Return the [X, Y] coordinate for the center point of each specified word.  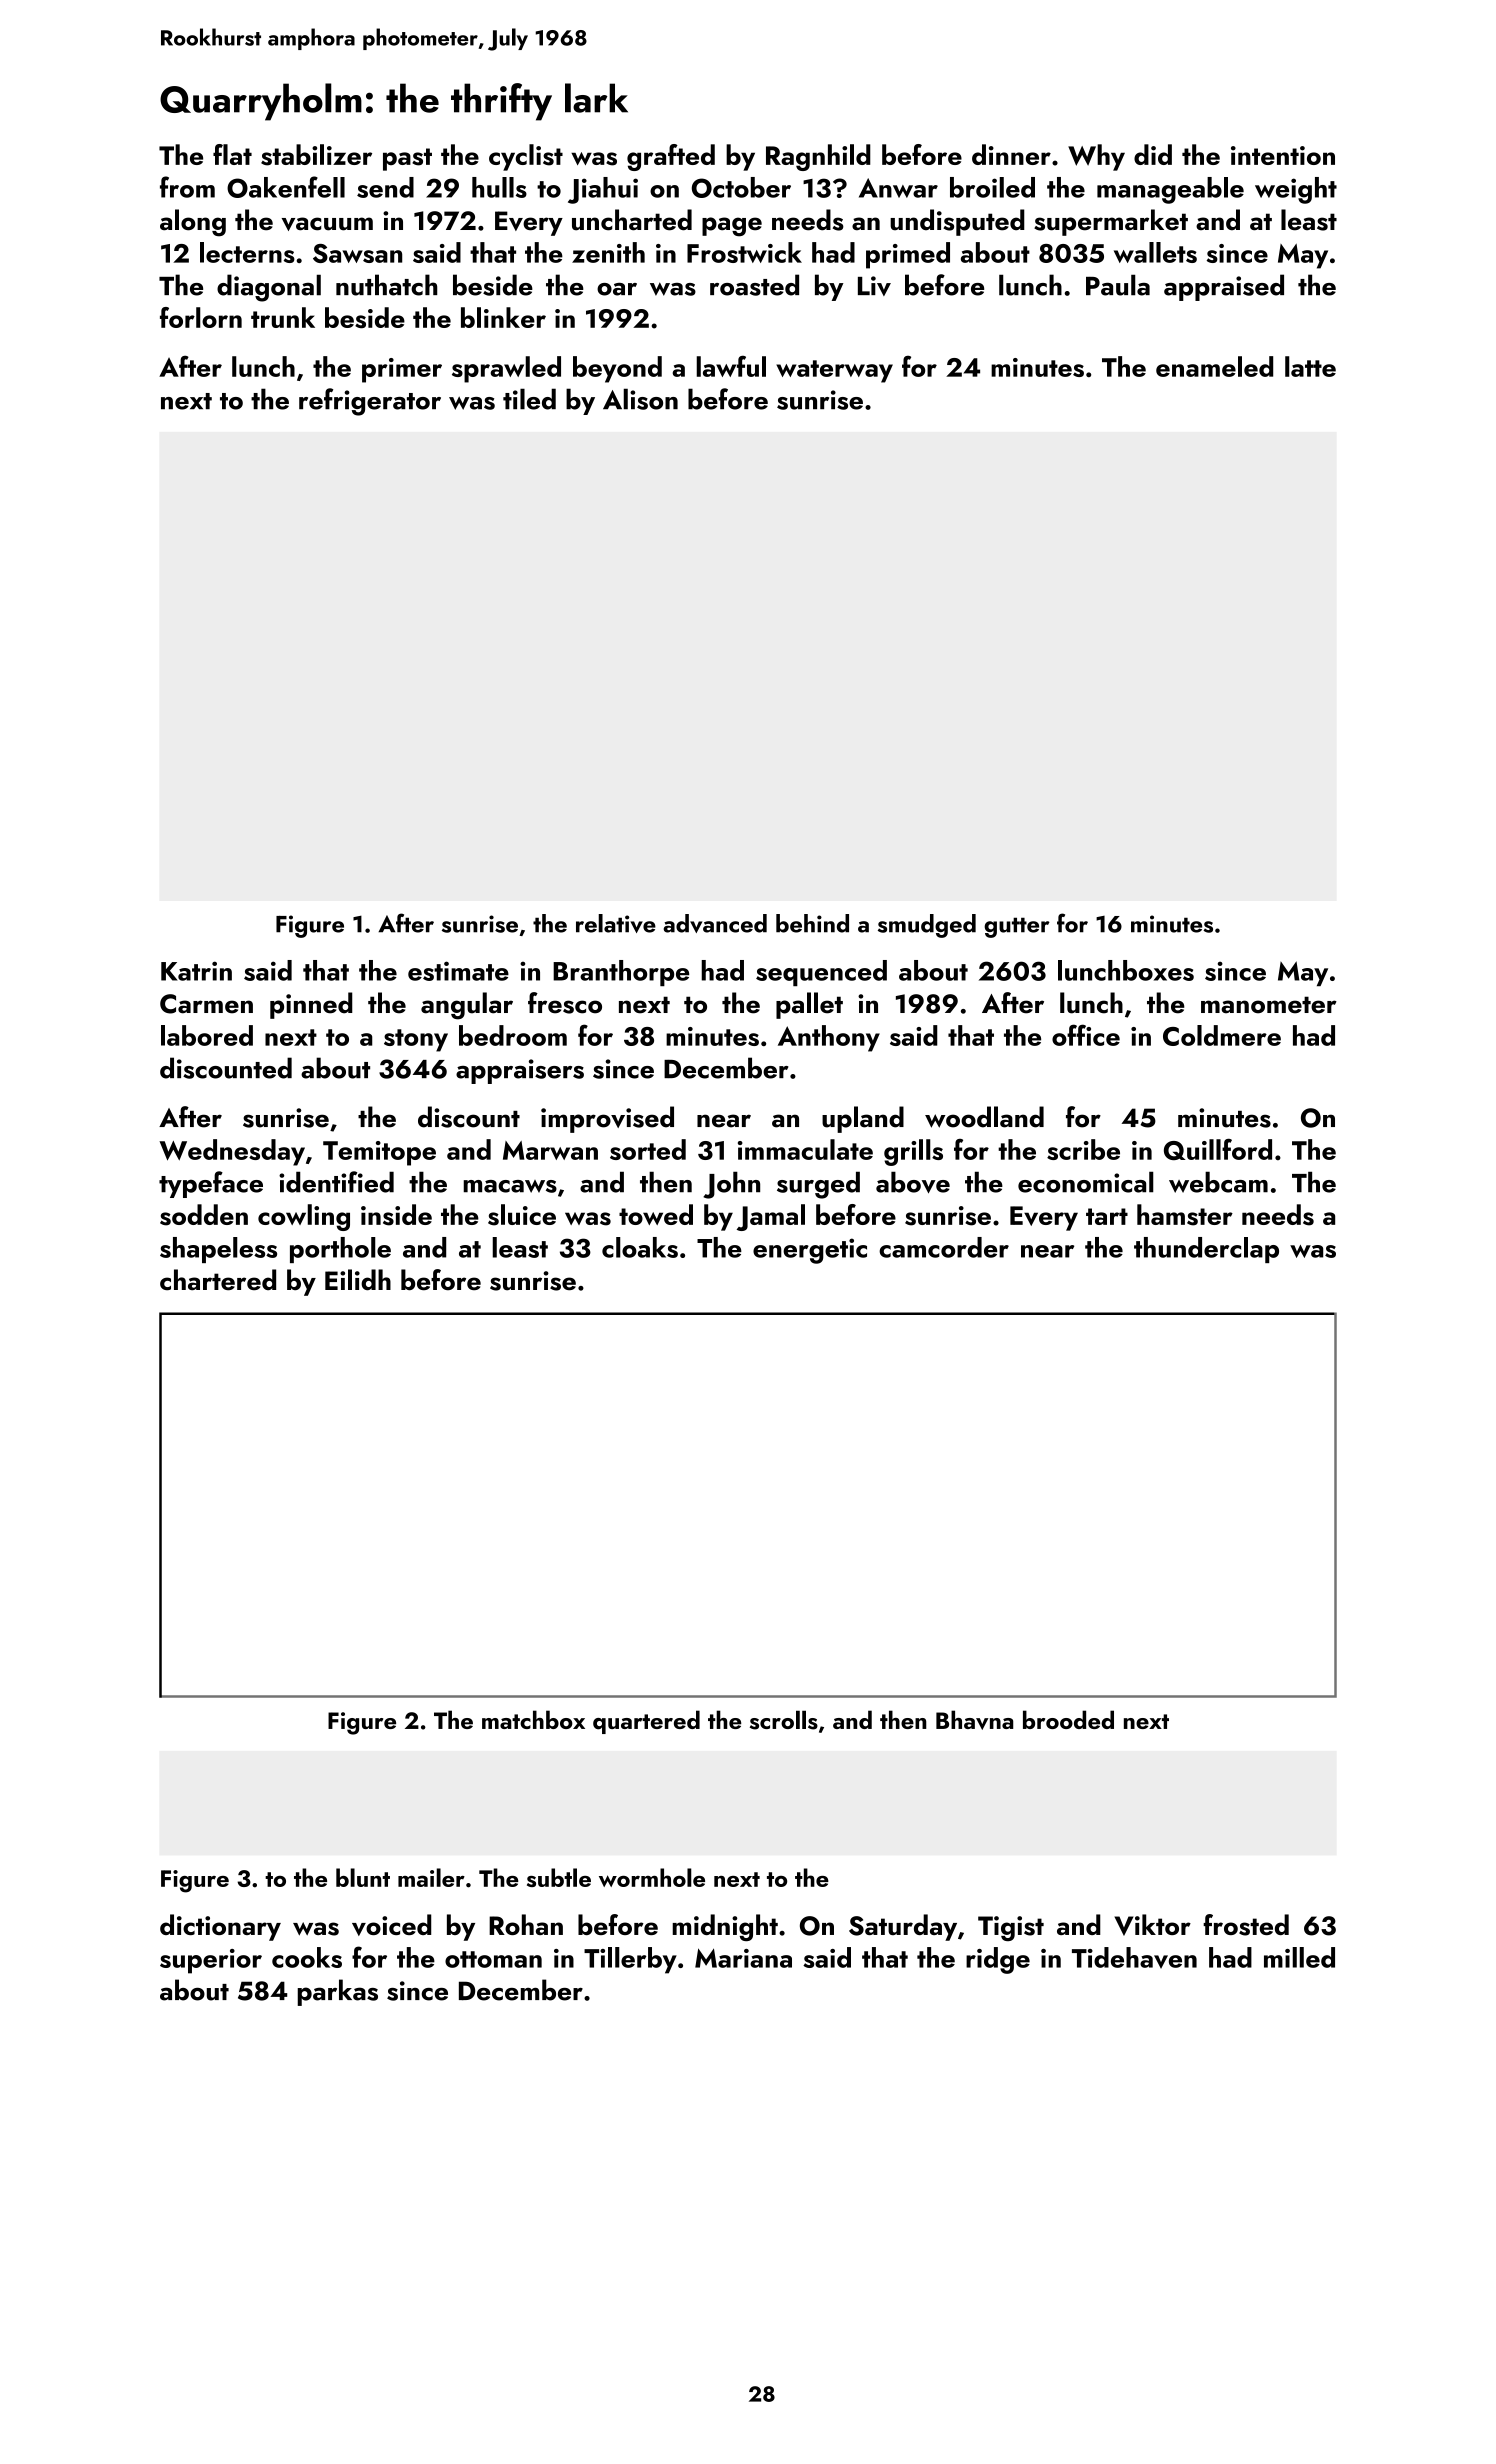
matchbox [533, 1719]
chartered [218, 1280]
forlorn [201, 317]
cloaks [640, 1247]
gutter [1017, 927]
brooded [1068, 1719]
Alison [640, 399]
